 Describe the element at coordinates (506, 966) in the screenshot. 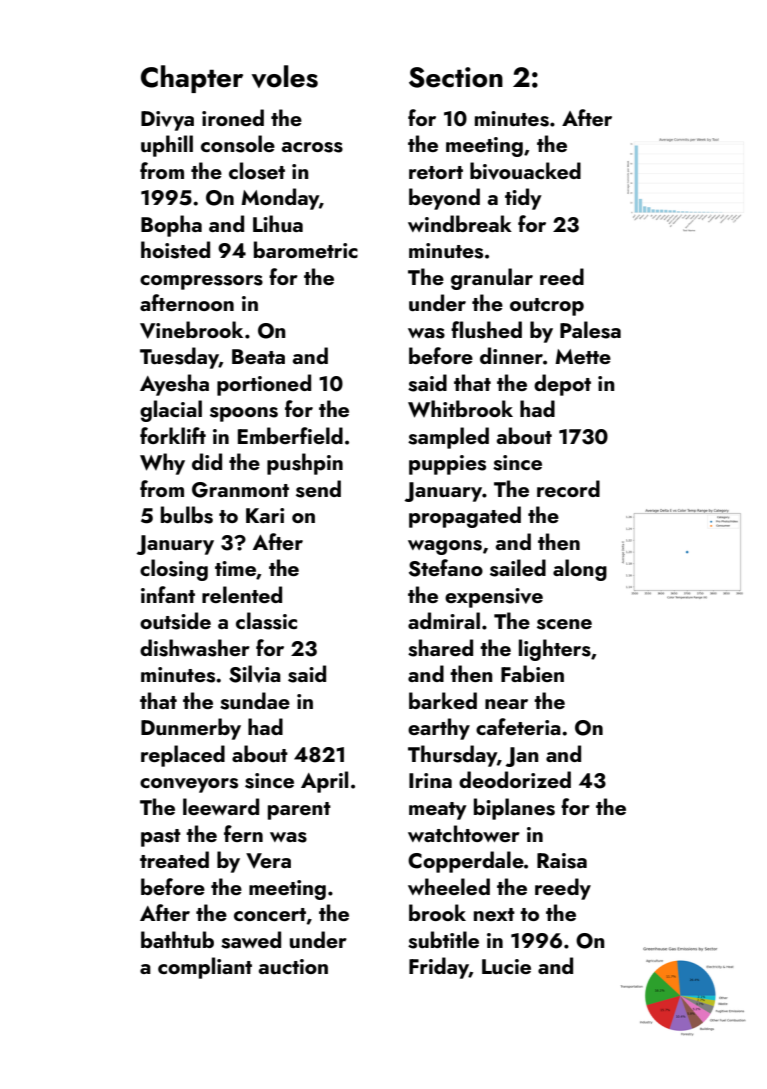

I see `Lucie` at that location.
